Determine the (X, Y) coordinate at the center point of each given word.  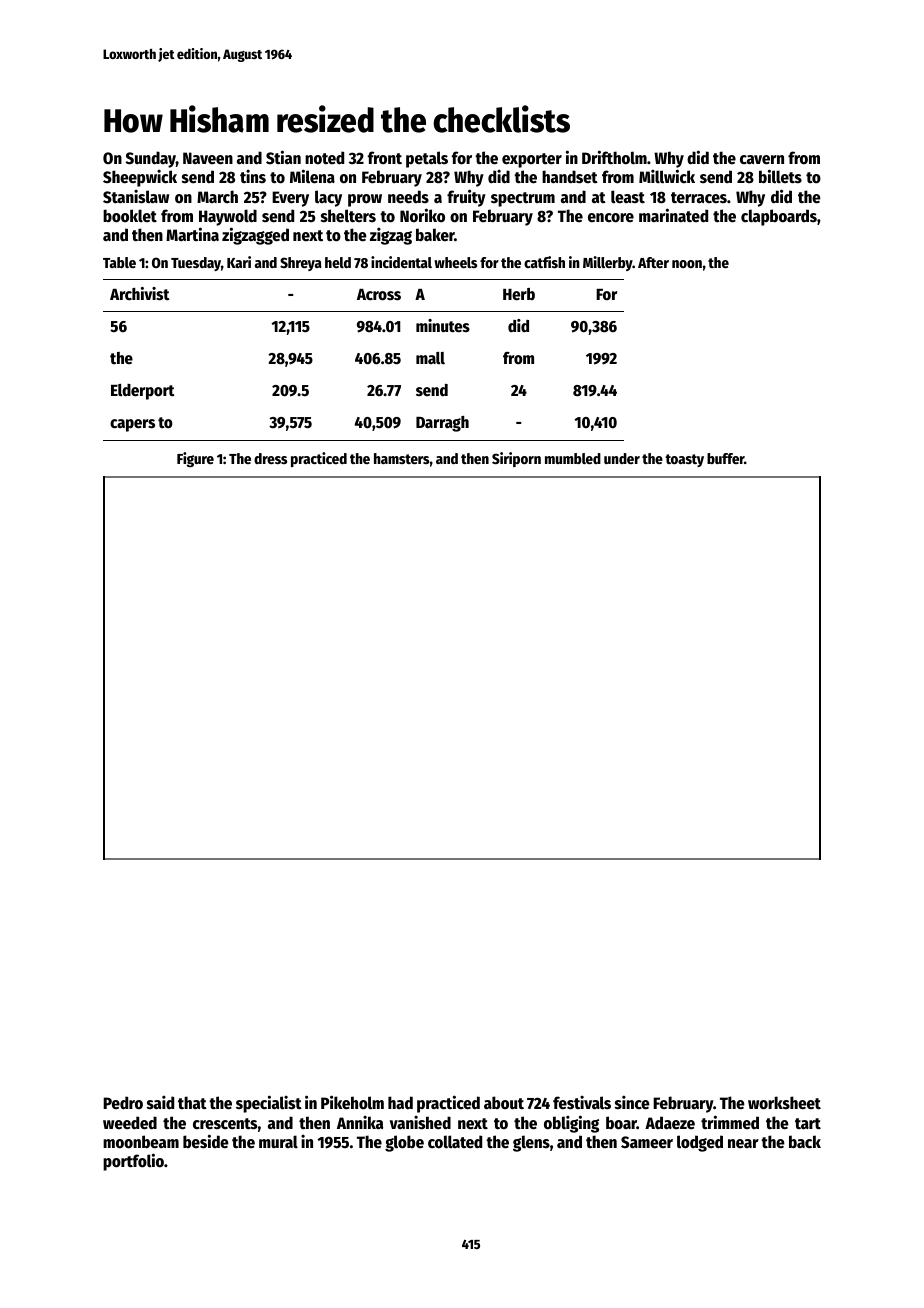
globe (404, 1143)
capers (132, 425)
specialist (269, 1104)
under (622, 458)
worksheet (784, 1103)
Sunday (151, 160)
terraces (699, 198)
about (504, 1102)
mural (278, 1141)
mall (430, 358)
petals (427, 159)
